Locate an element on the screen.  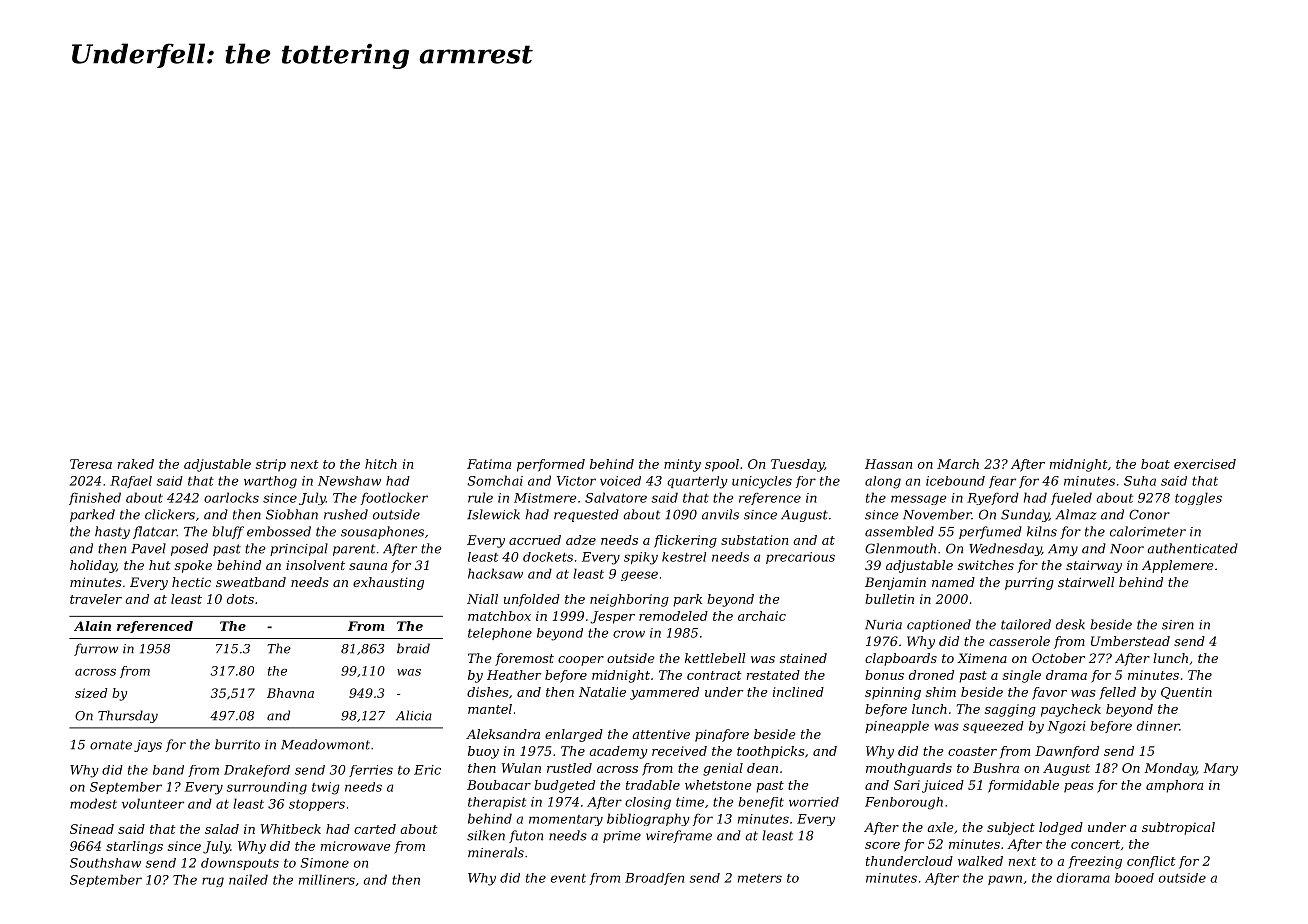
Teresa is located at coordinates (91, 464).
